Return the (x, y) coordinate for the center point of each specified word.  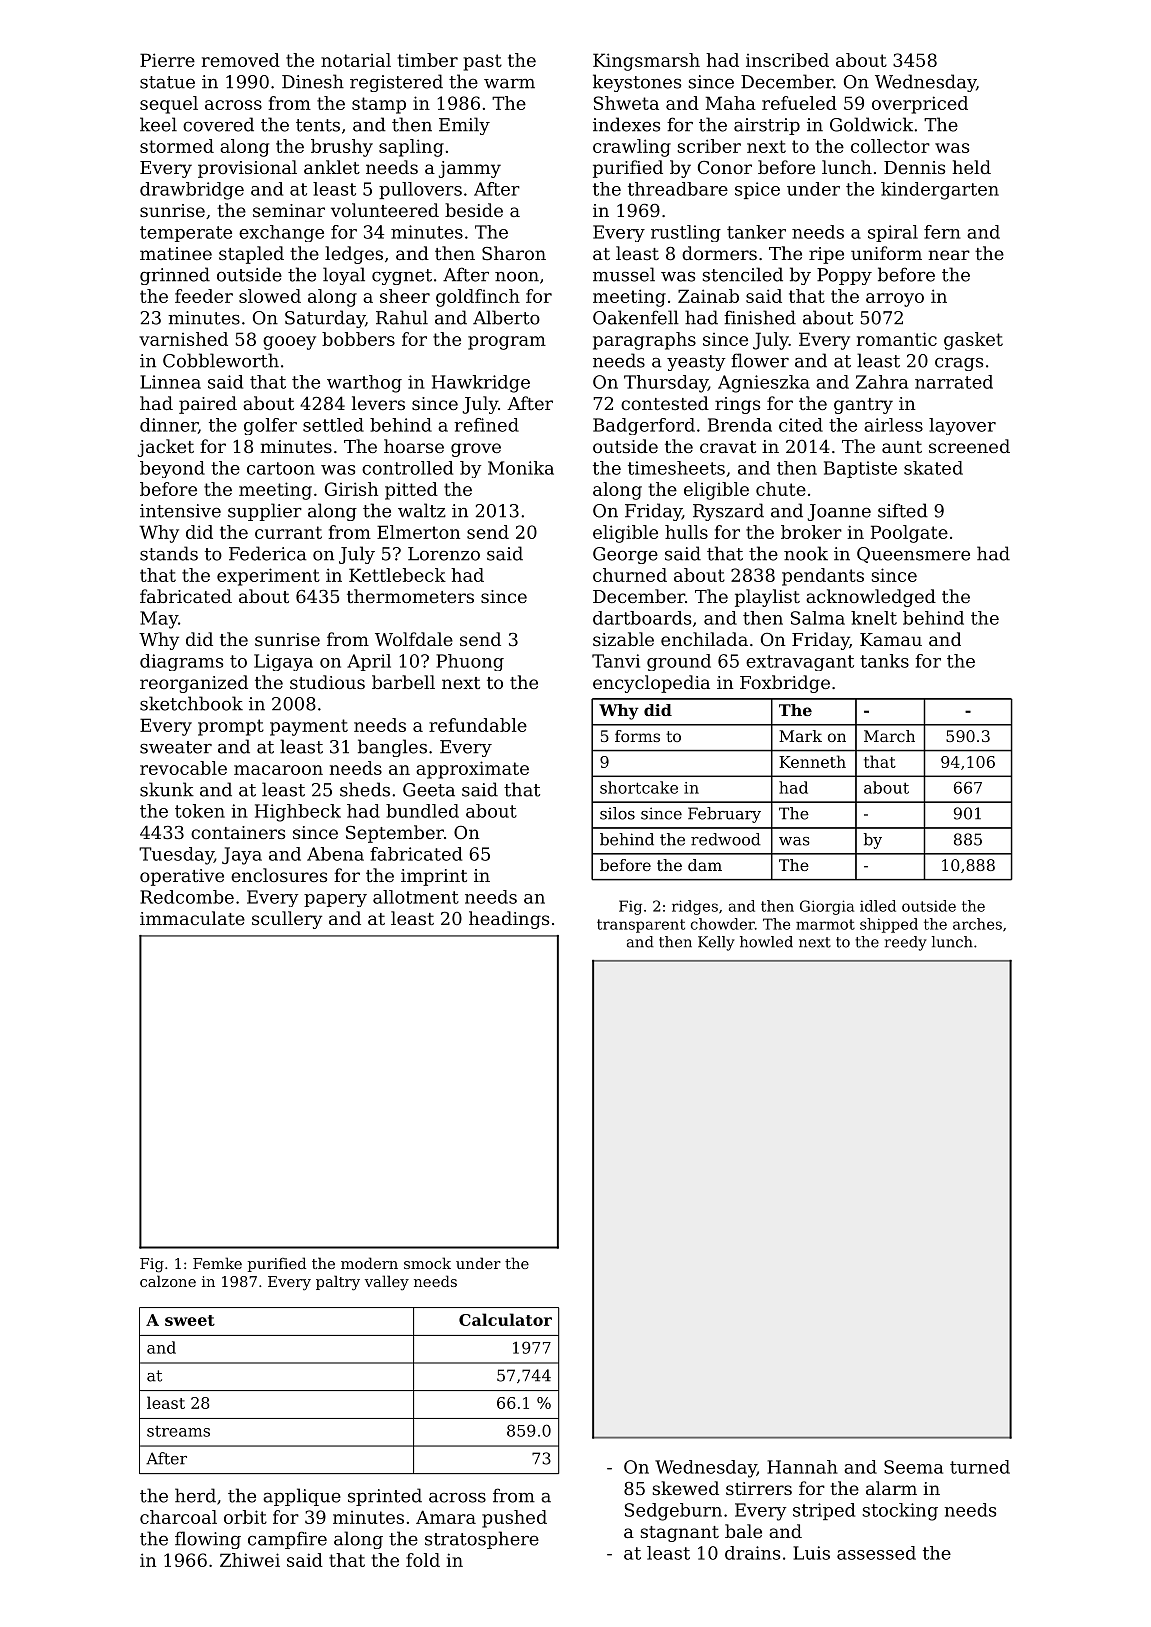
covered (218, 124)
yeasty (696, 363)
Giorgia (827, 907)
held (972, 167)
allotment (416, 897)
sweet (190, 1320)
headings (509, 920)
